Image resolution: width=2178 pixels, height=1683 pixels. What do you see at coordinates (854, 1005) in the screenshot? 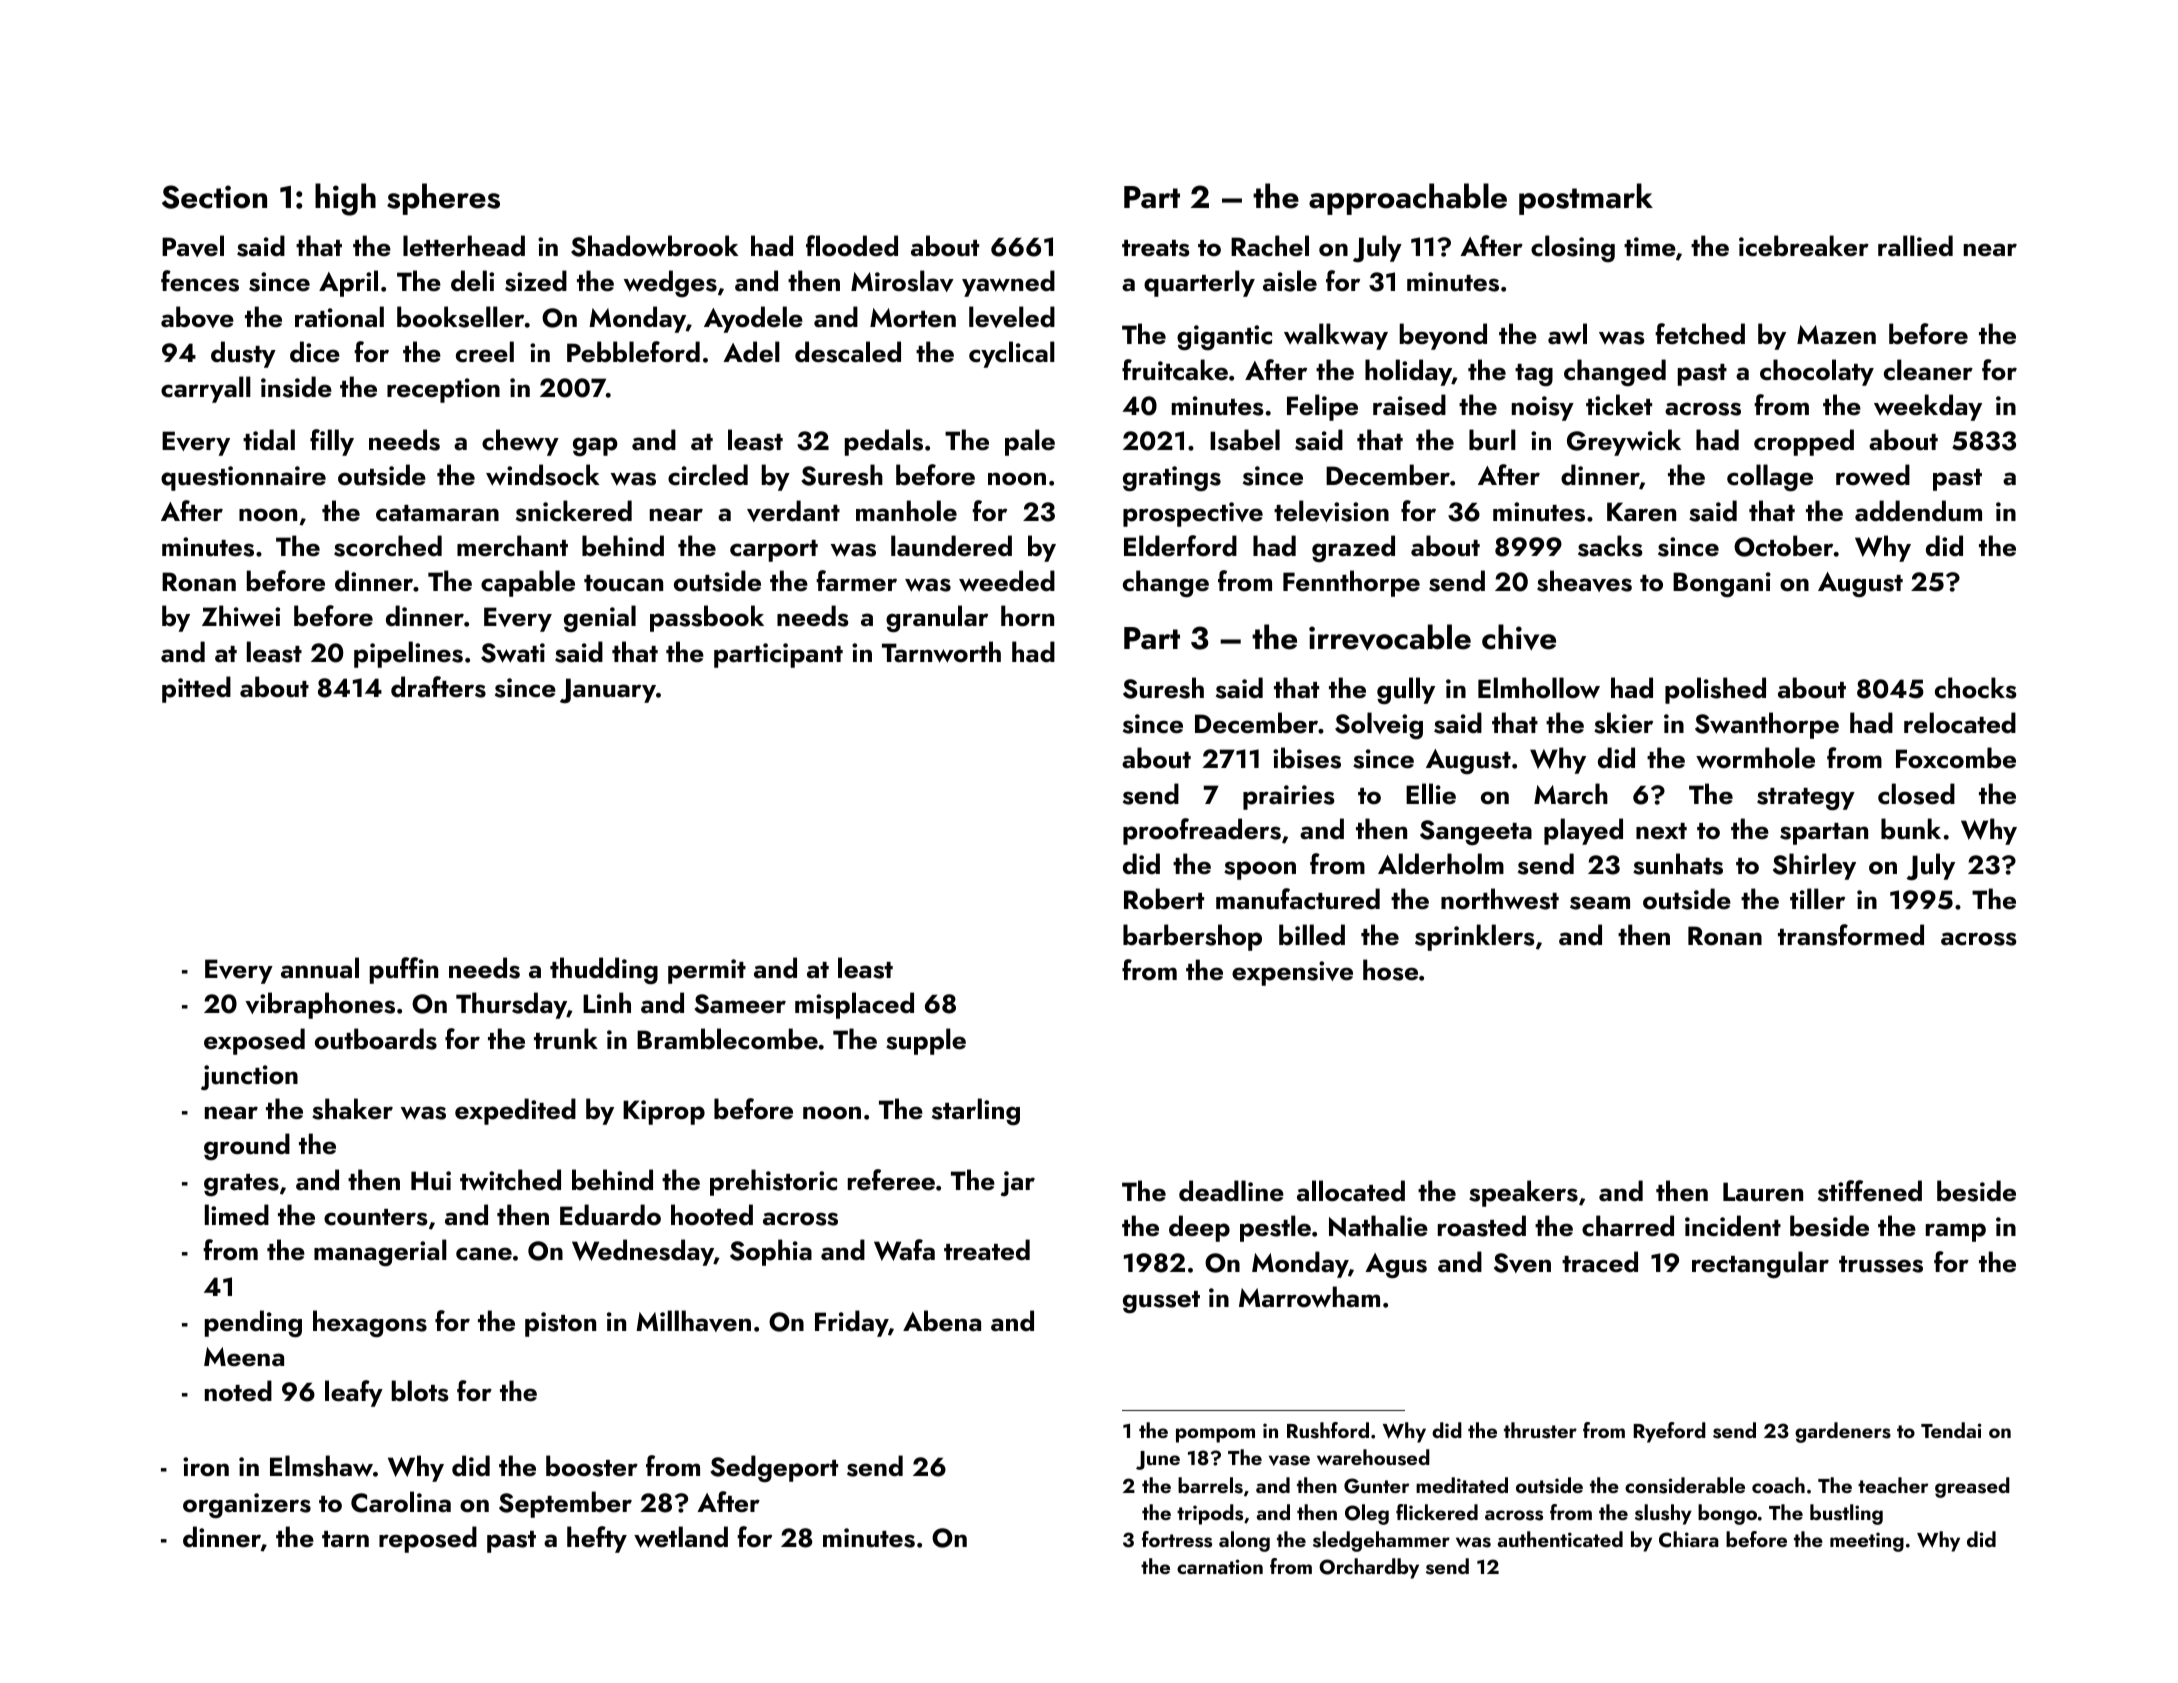
I see `misplaced` at bounding box center [854, 1005].
